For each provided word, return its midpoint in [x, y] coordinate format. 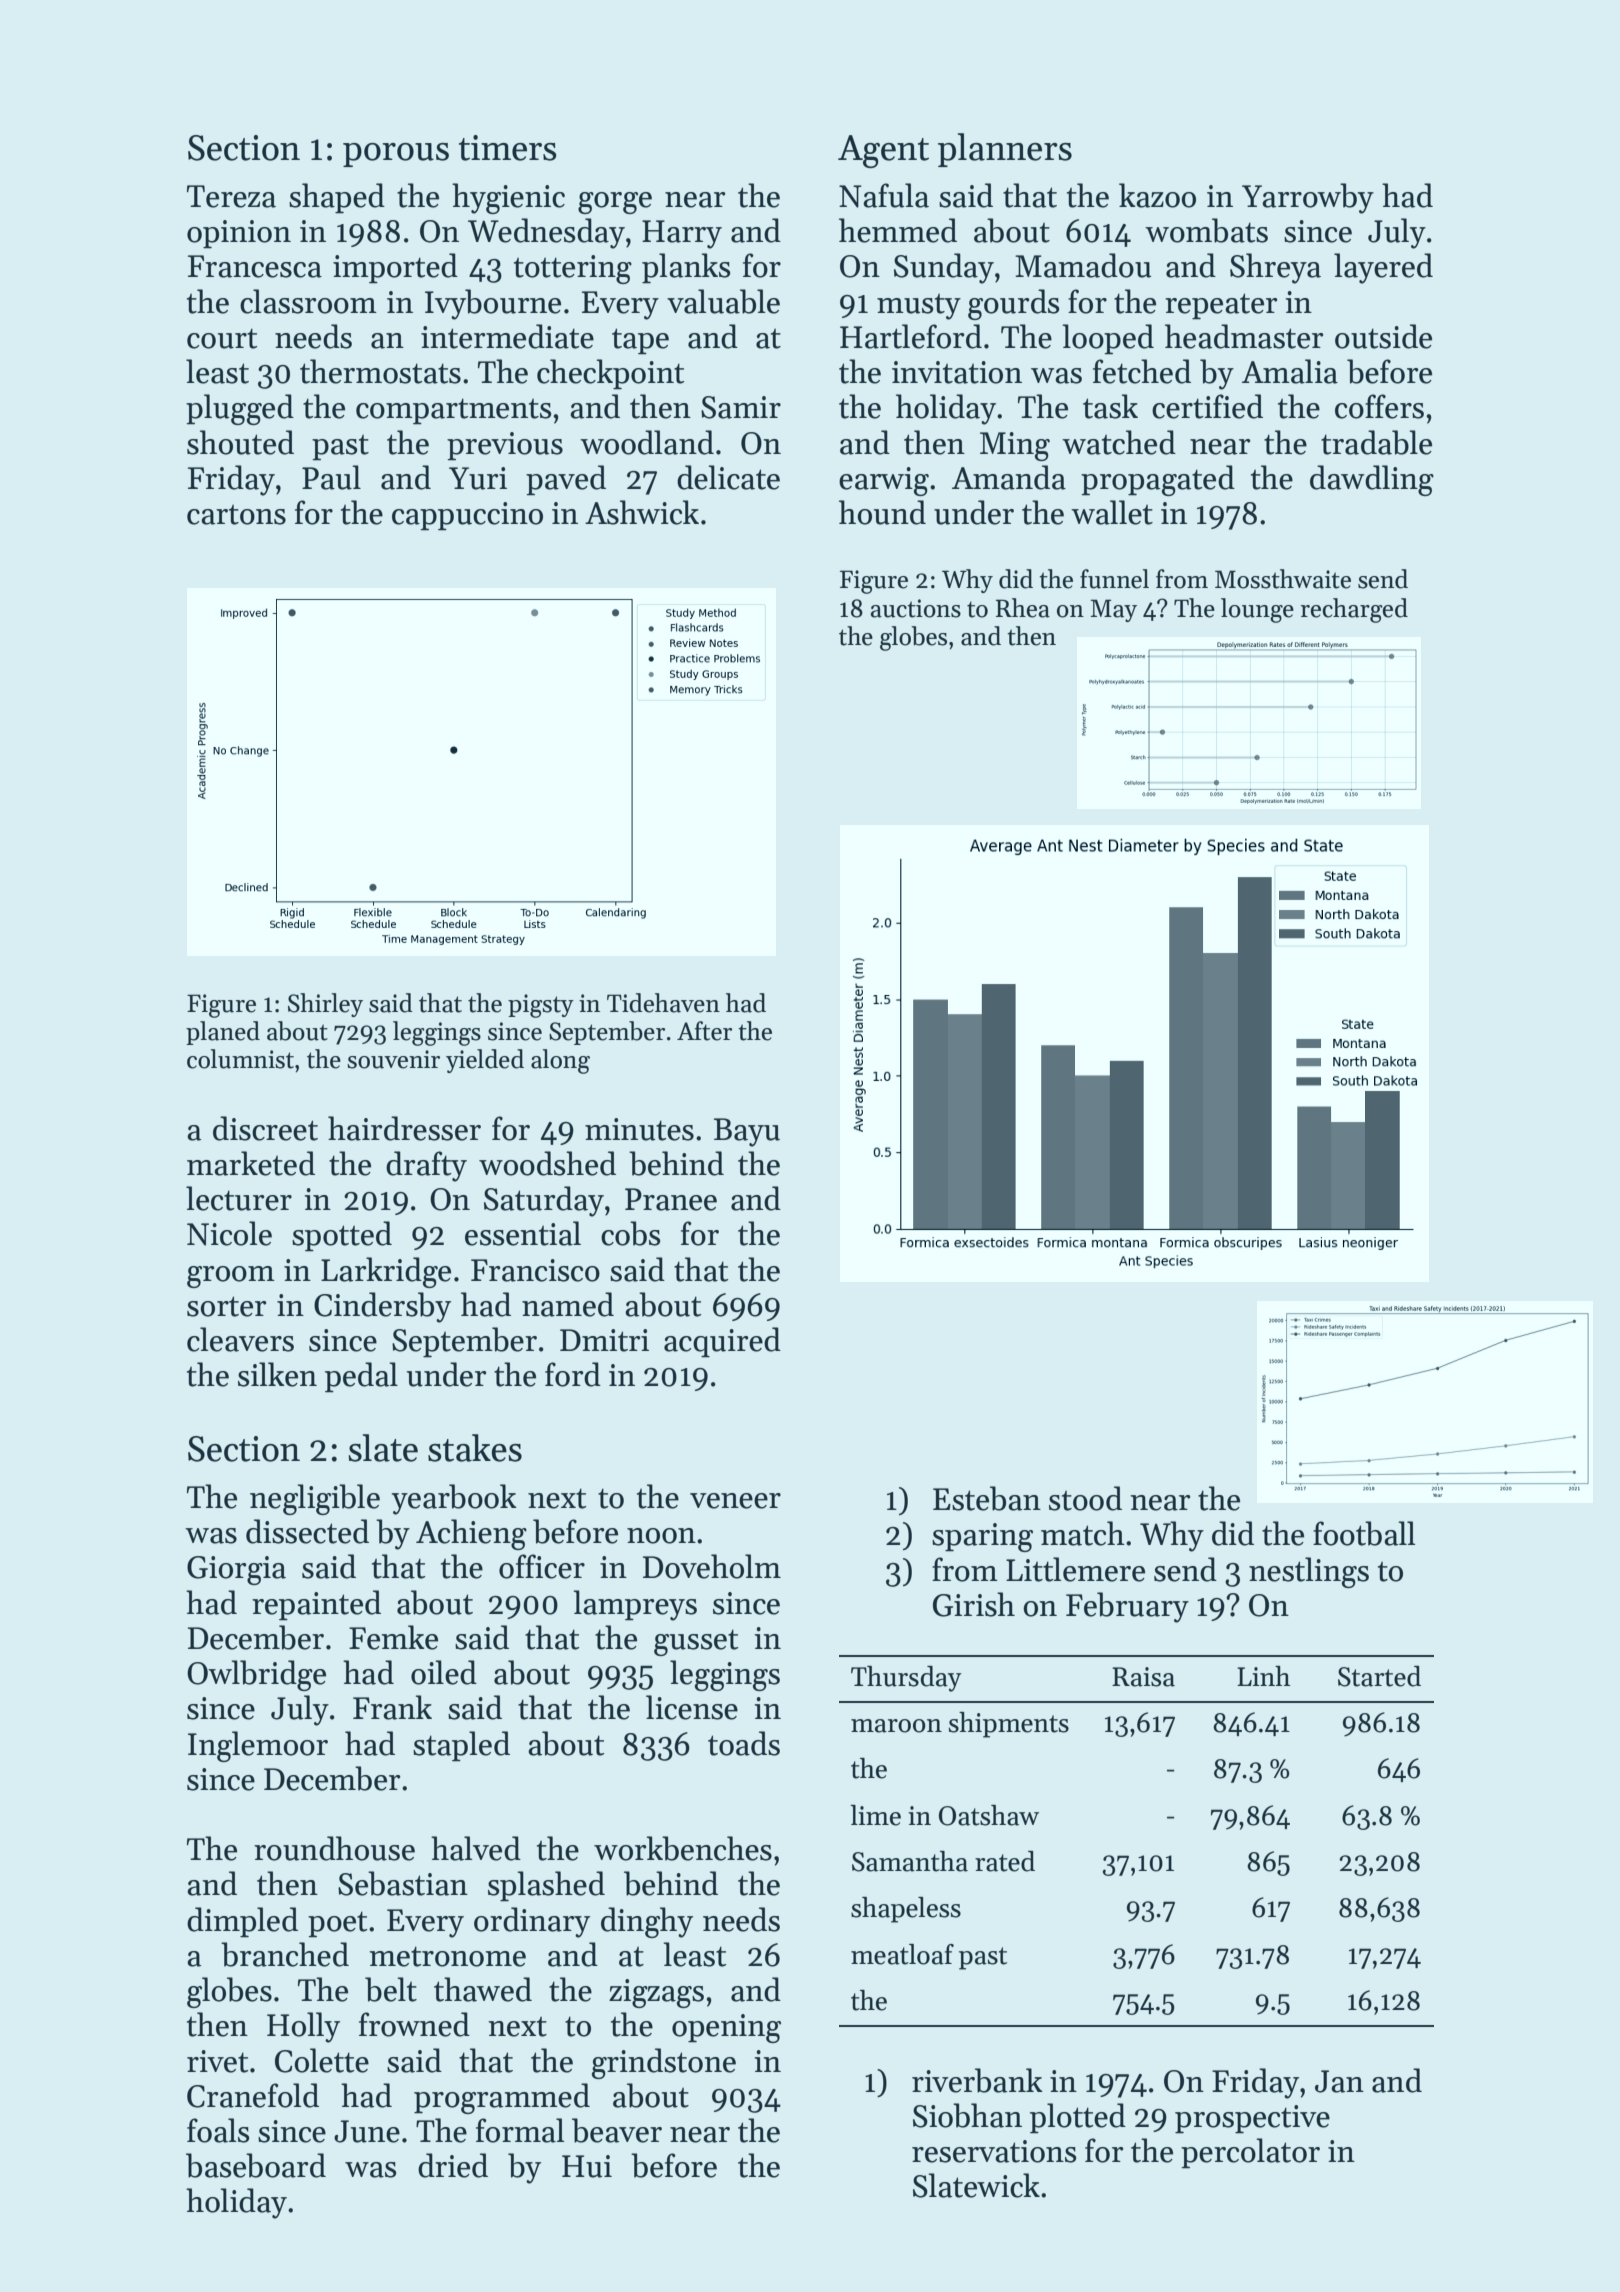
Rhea [1023, 608]
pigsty [541, 1006]
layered [1383, 268]
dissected [307, 1531]
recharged [1354, 610]
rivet [217, 2061]
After [704, 1031]
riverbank [977, 2080]
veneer [735, 1501]
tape [640, 341]
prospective [1252, 2119]
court [222, 338]
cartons [236, 515]
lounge [1257, 610]
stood [1085, 1498]
